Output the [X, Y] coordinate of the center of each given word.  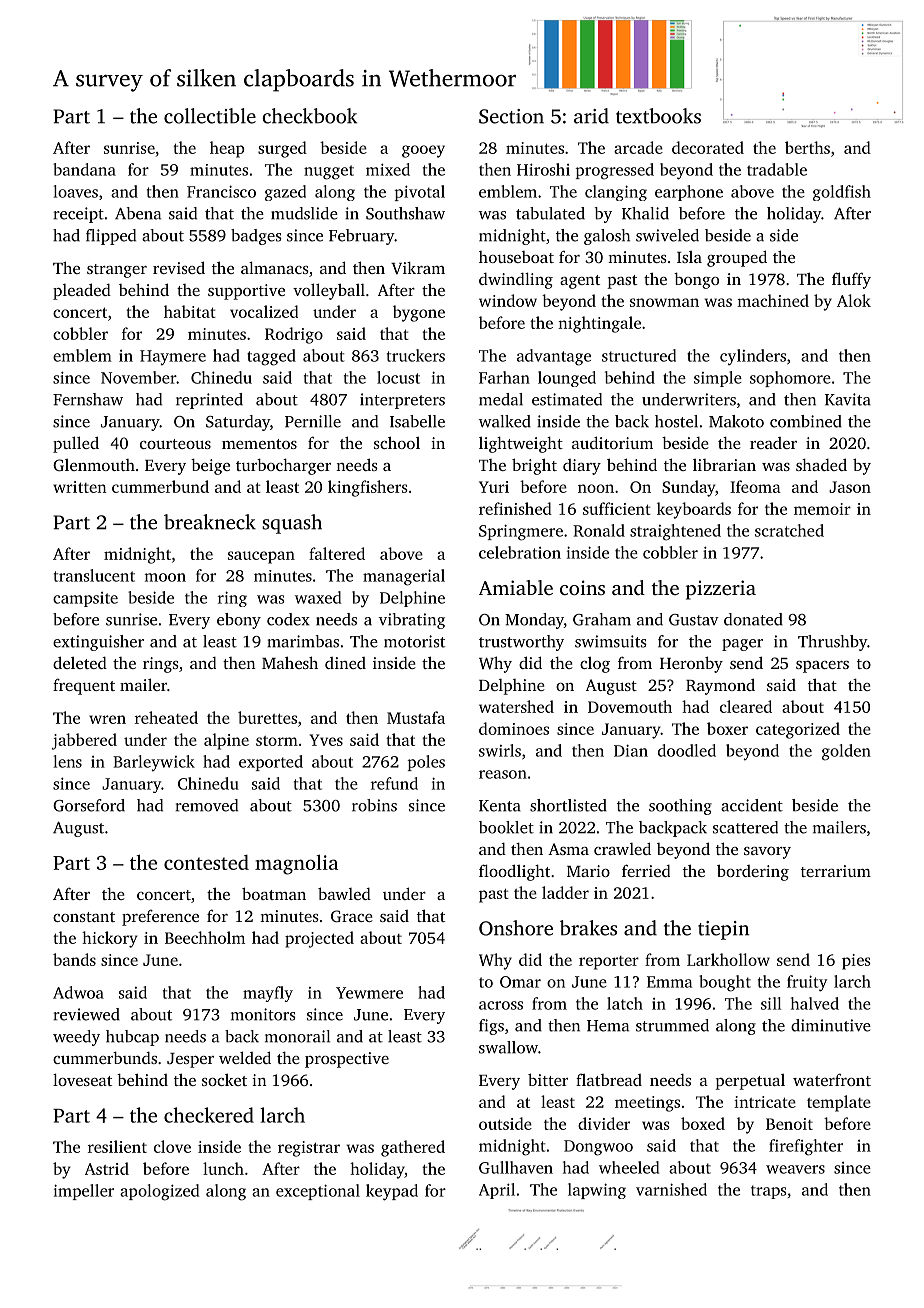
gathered [413, 1148]
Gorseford [89, 805]
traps [768, 1192]
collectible [210, 116]
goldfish [842, 193]
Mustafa [416, 717]
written [80, 487]
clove [172, 1146]
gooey [423, 151]
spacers [822, 667]
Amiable [516, 587]
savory [767, 853]
